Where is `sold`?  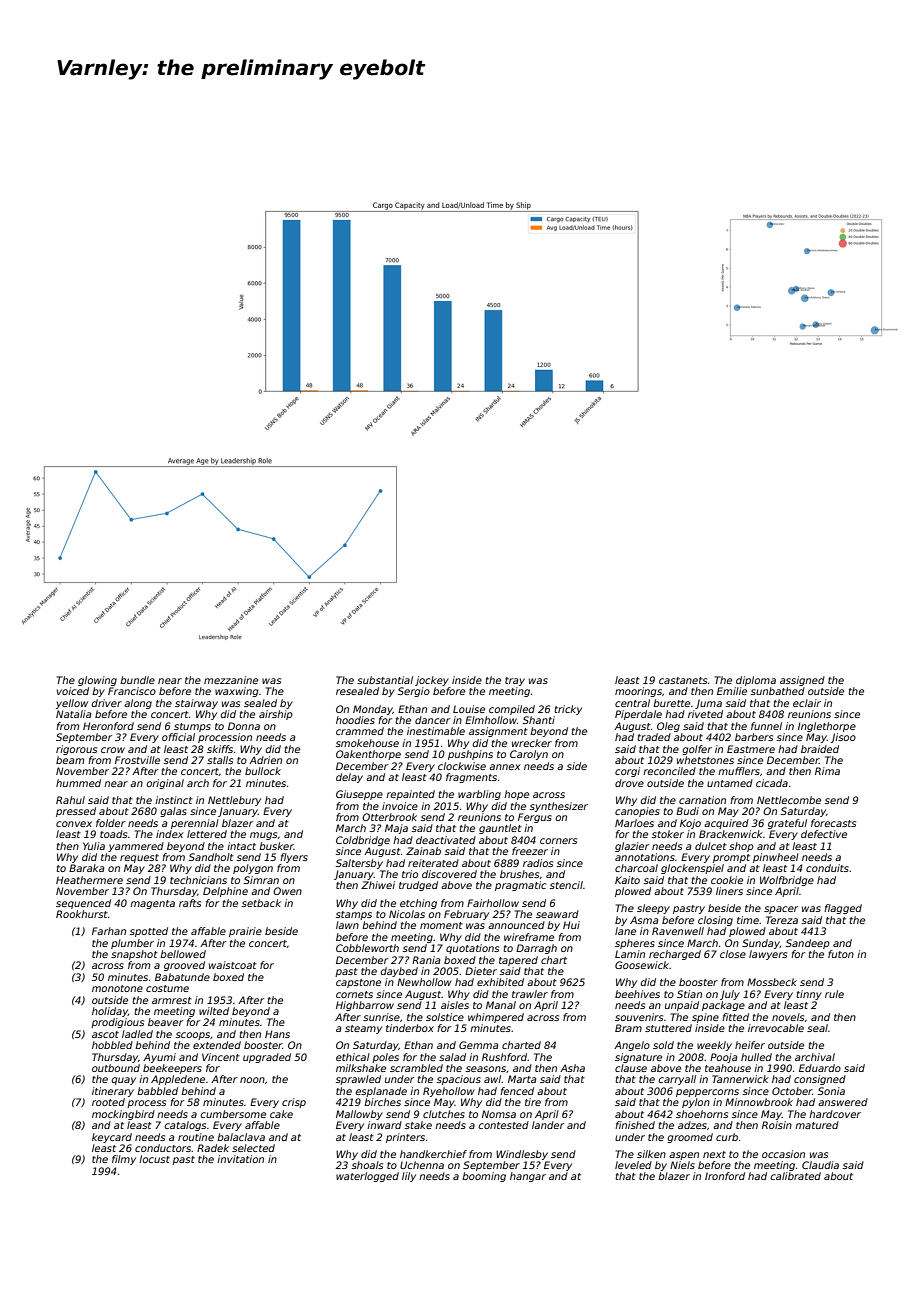
sold is located at coordinates (663, 1045).
